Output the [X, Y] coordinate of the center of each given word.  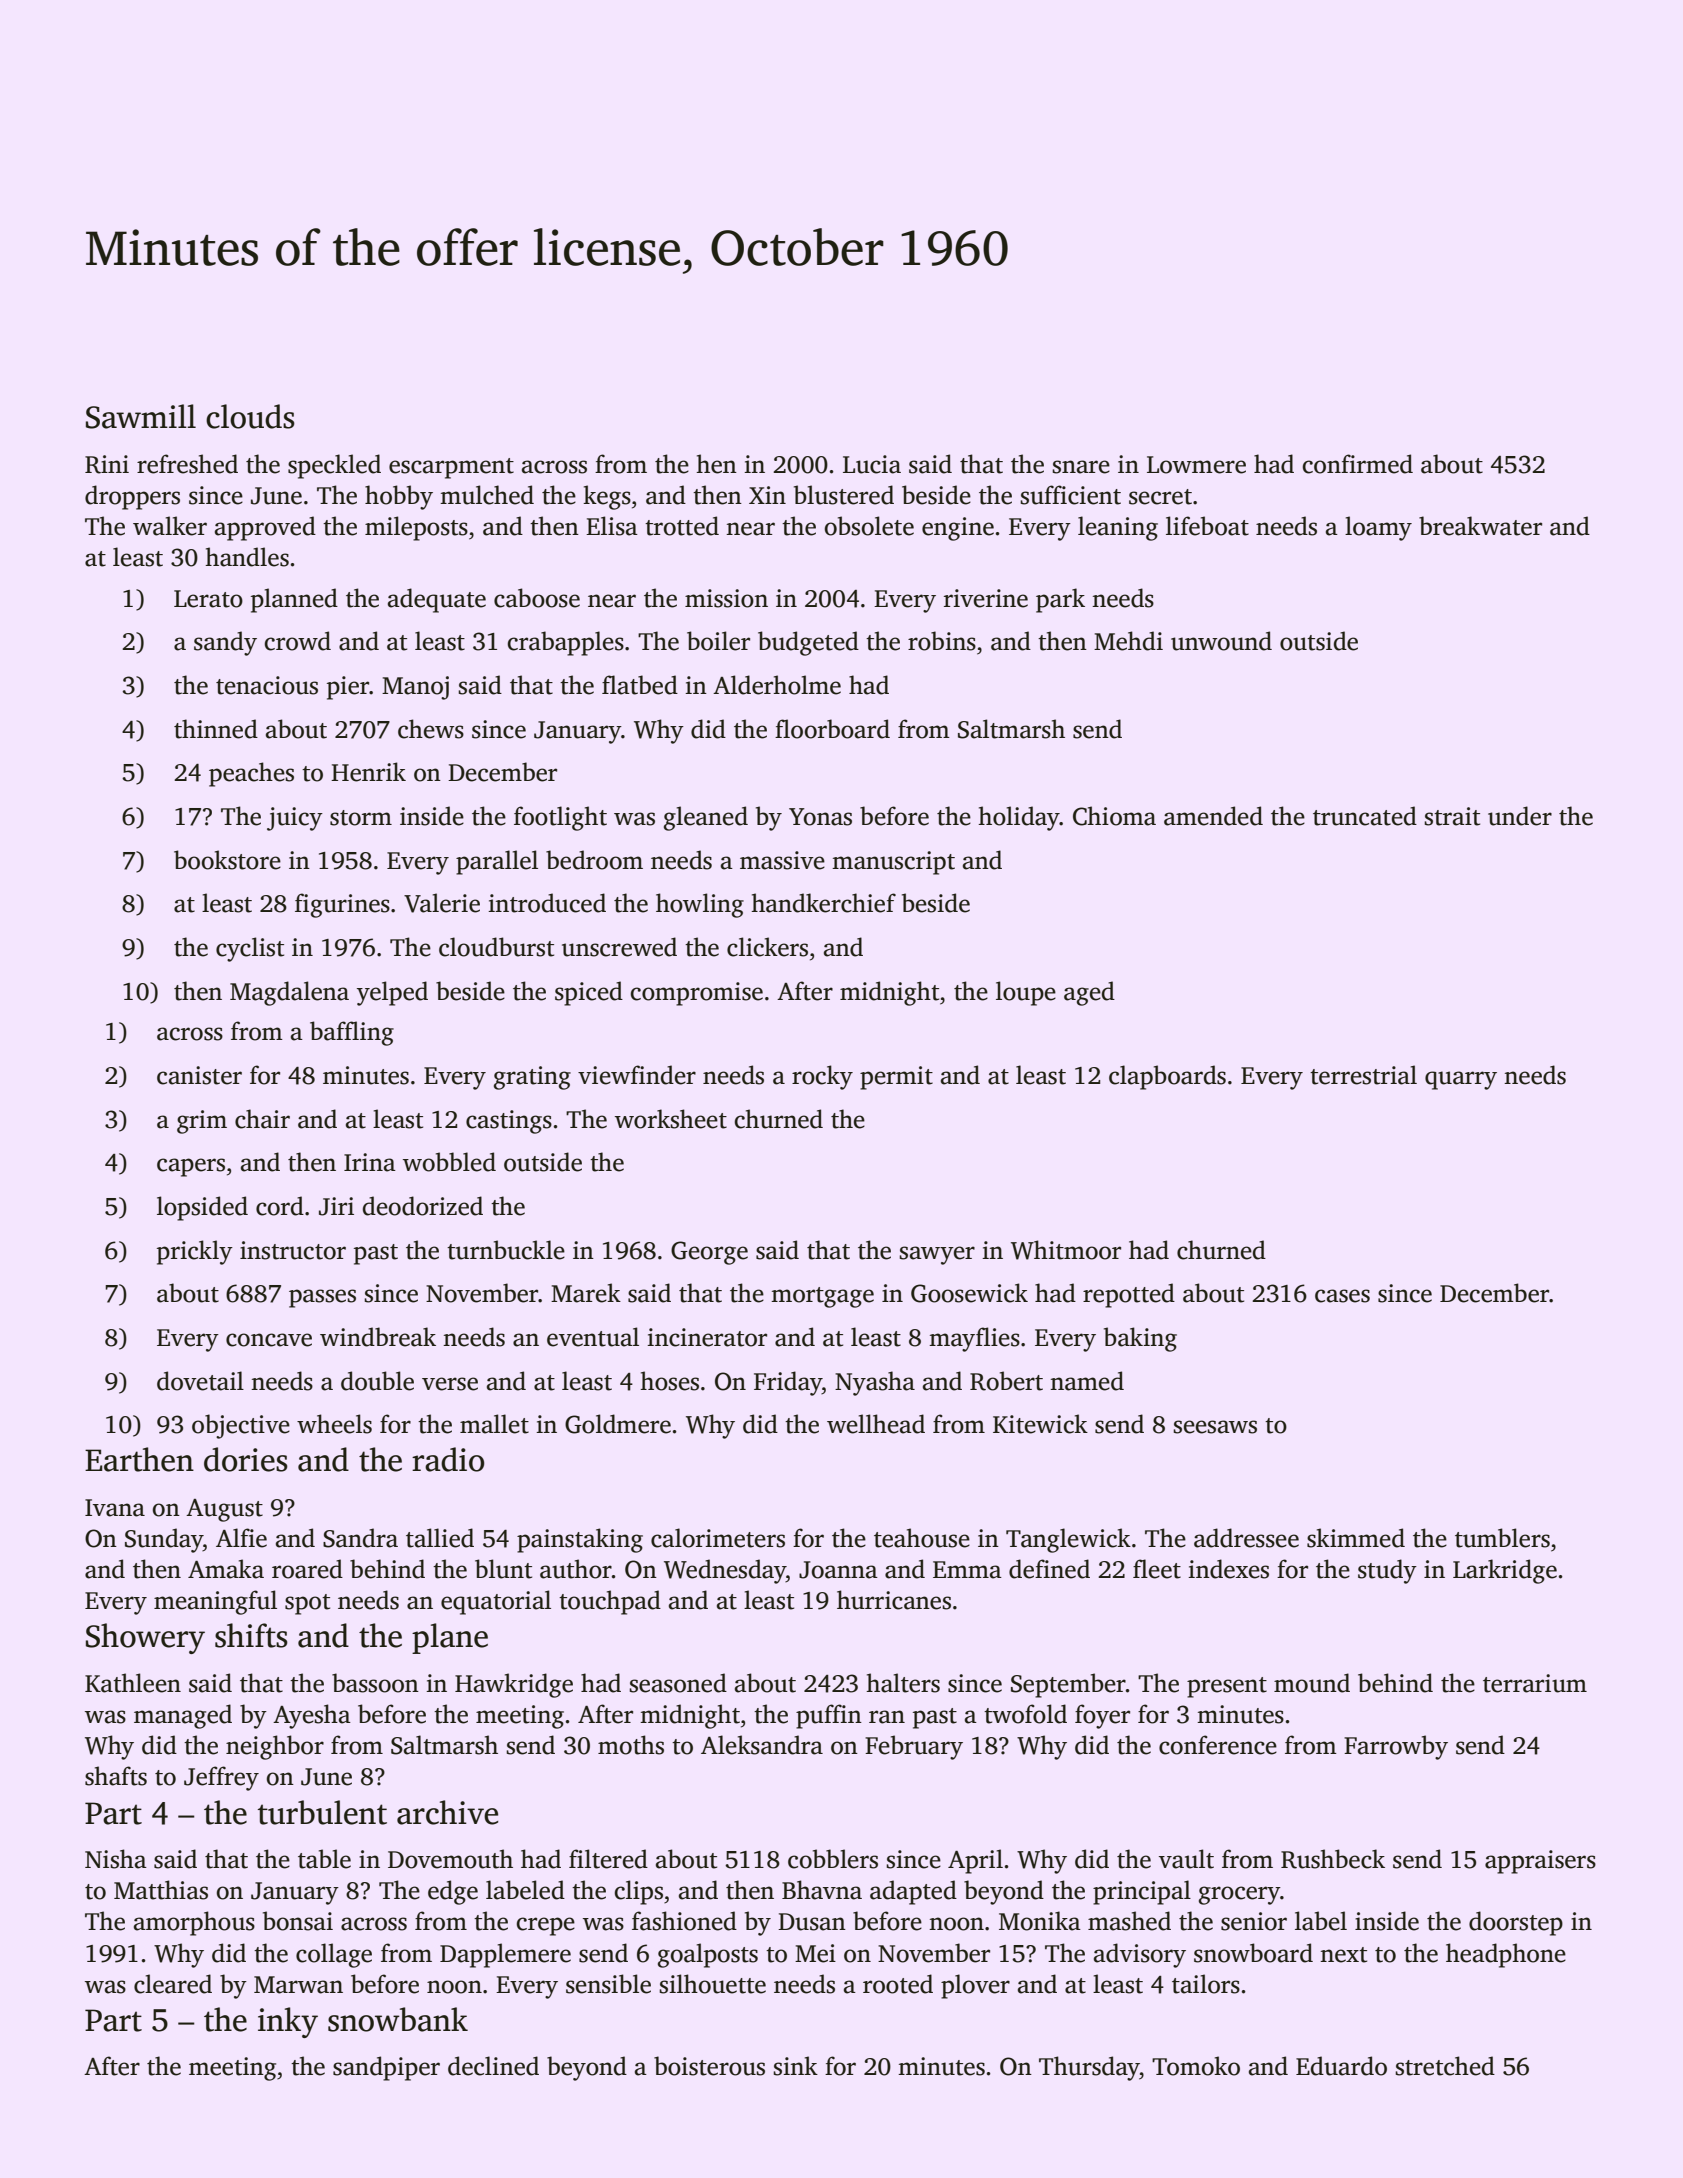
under [1520, 816]
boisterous [709, 2066]
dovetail [200, 1381]
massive [782, 860]
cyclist [250, 949]
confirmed [1358, 464]
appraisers [1540, 1862]
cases [1342, 1296]
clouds [250, 416]
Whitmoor [1066, 1250]
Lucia [872, 464]
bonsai [298, 1921]
